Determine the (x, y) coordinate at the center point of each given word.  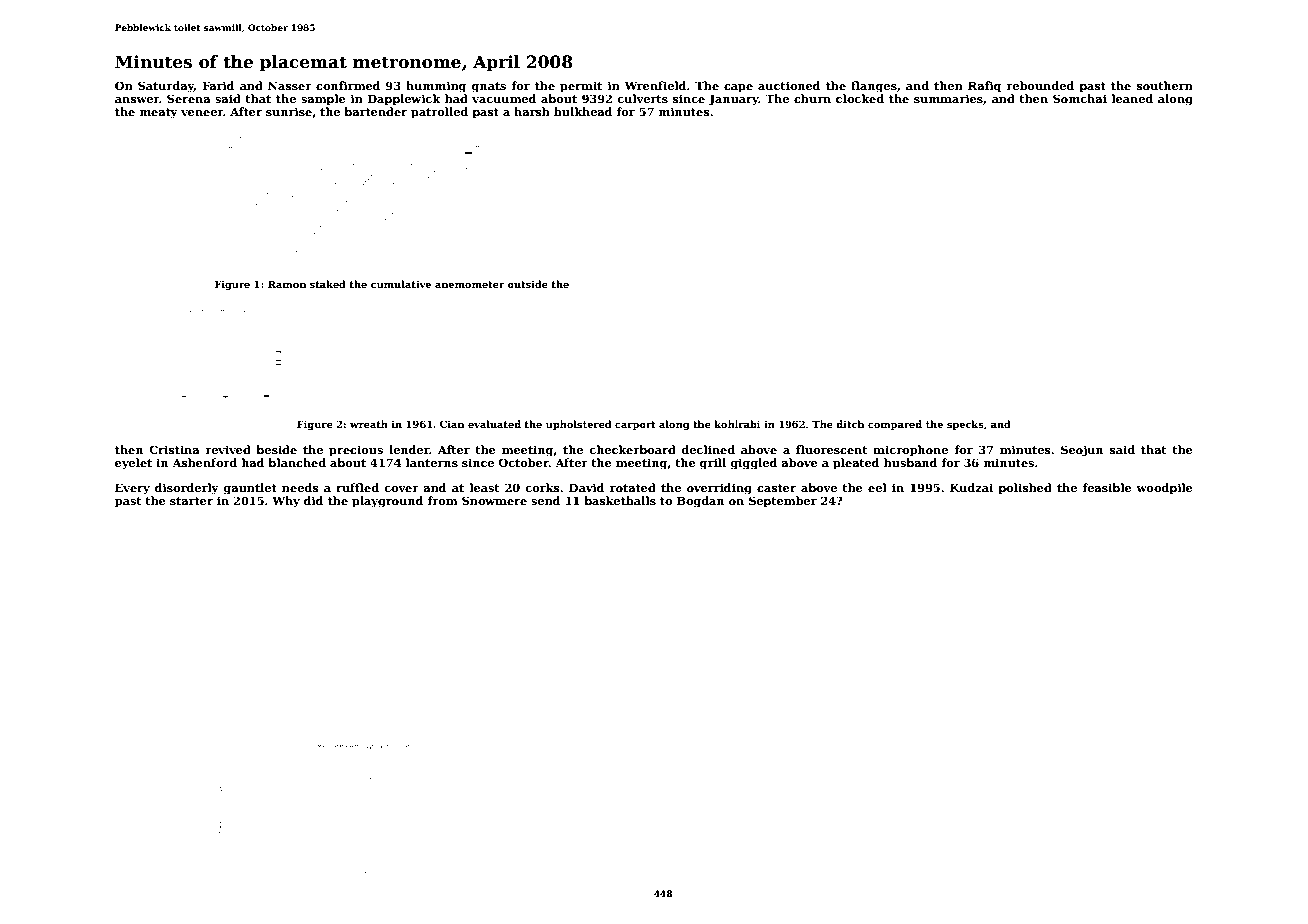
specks (965, 425)
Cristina (174, 449)
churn (812, 98)
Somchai (1080, 98)
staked (328, 284)
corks (542, 487)
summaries (948, 98)
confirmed (348, 85)
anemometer (470, 284)
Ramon (287, 284)
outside (527, 284)
